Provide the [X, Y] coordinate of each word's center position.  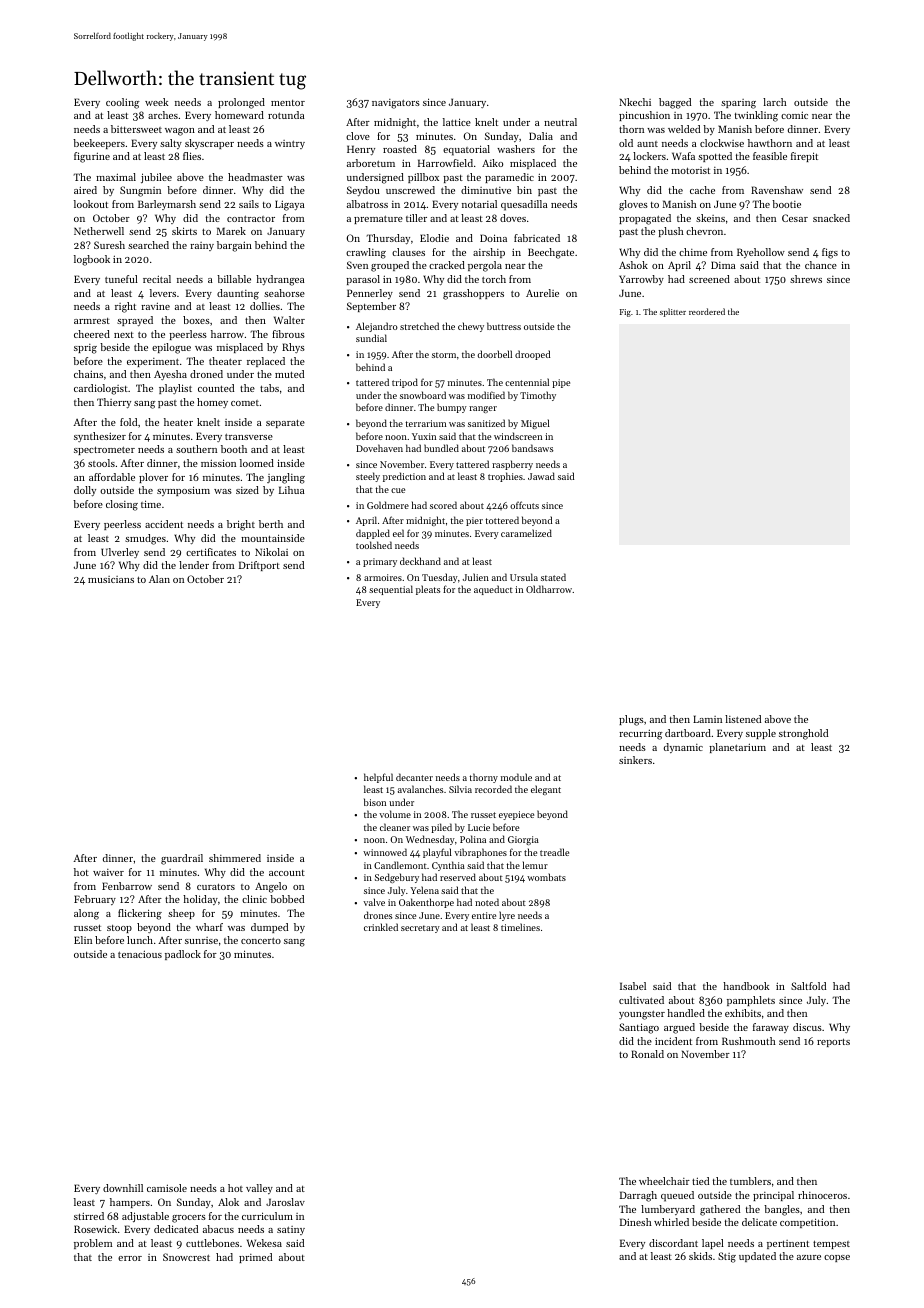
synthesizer [100, 437]
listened [743, 719]
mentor [288, 103]
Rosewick [95, 1229]
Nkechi [635, 102]
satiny [291, 1230]
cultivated [641, 1000]
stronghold [803, 734]
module [516, 777]
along [86, 914]
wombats [546, 877]
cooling [123, 103]
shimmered [235, 858]
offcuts [524, 505]
